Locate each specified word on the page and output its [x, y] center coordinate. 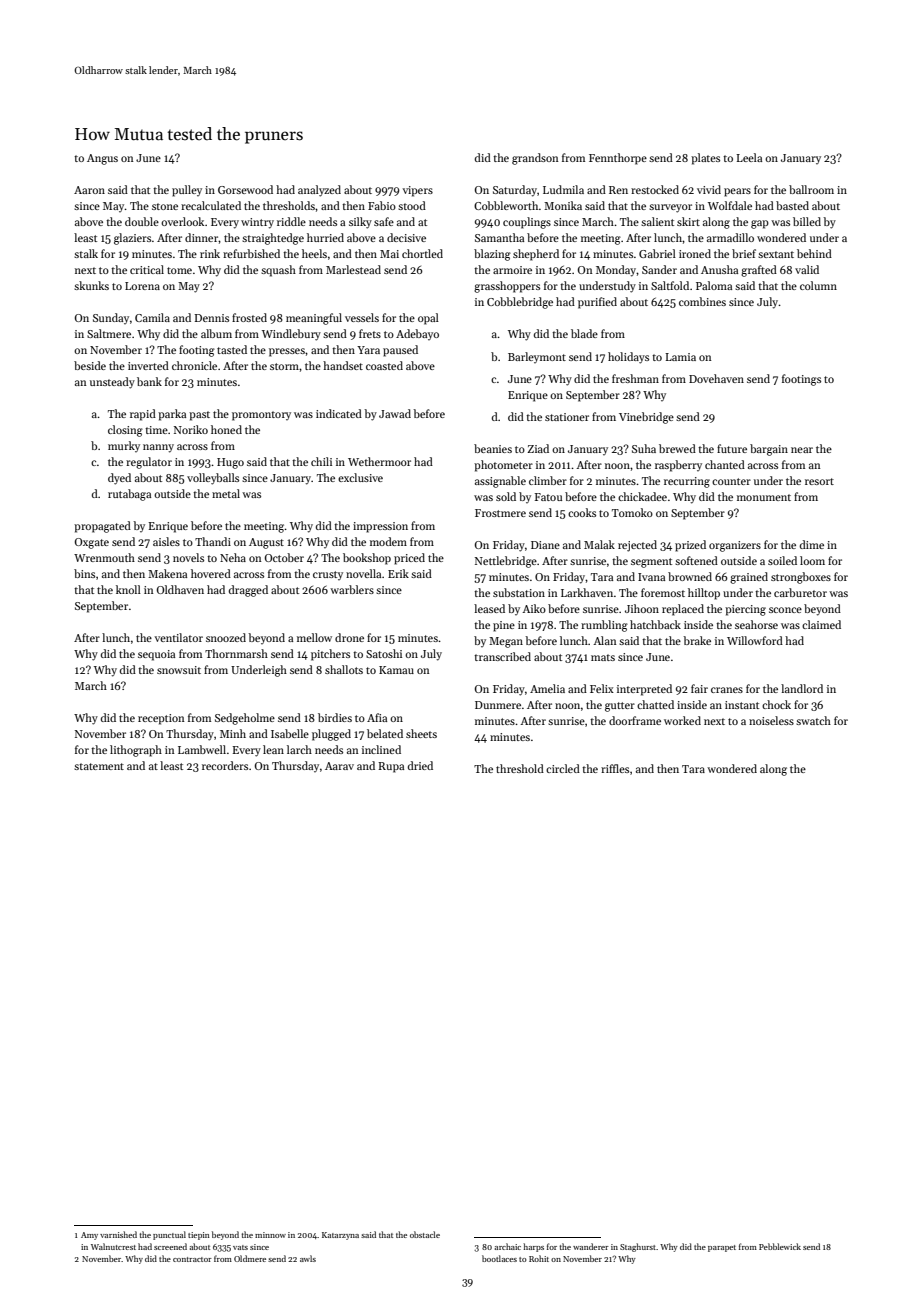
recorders [225, 765]
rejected [637, 546]
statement [99, 766]
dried [420, 765]
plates [705, 159]
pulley [187, 191]
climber [548, 480]
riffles [615, 768]
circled [563, 768]
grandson [535, 159]
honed [226, 429]
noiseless [771, 720]
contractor [192, 1259]
